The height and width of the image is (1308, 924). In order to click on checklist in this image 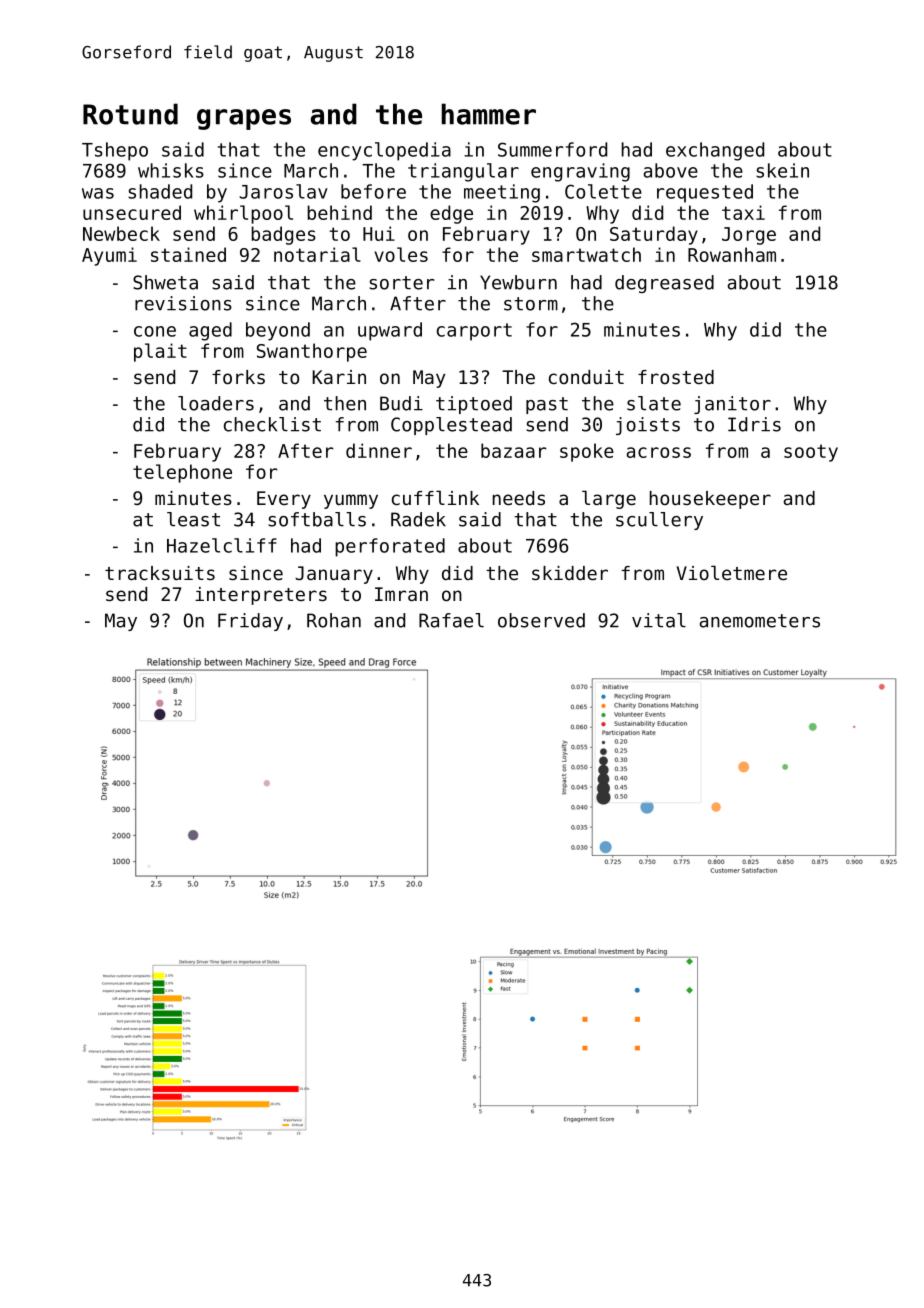, I will do `click(272, 424)`.
